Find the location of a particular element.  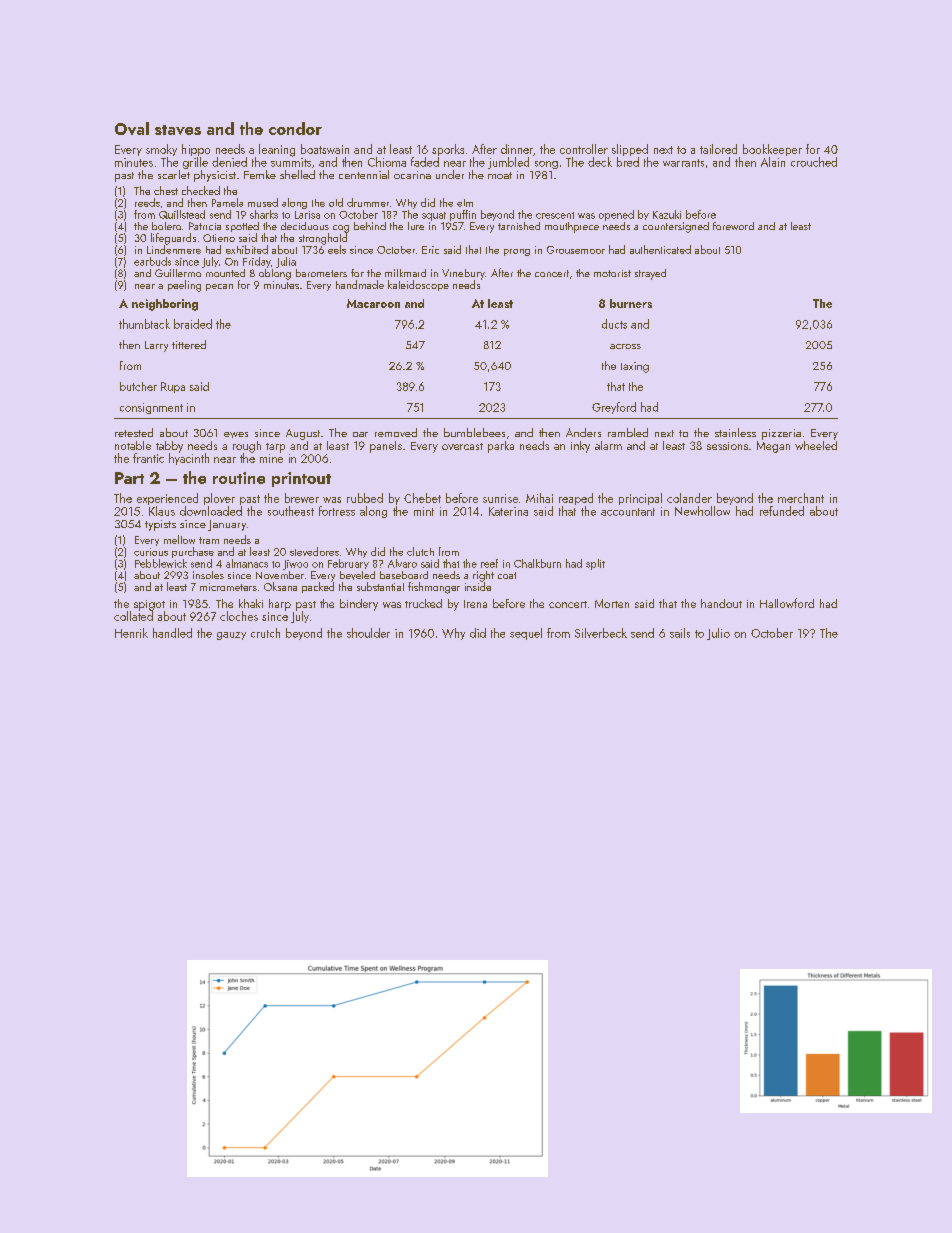

condor is located at coordinates (295, 128).
